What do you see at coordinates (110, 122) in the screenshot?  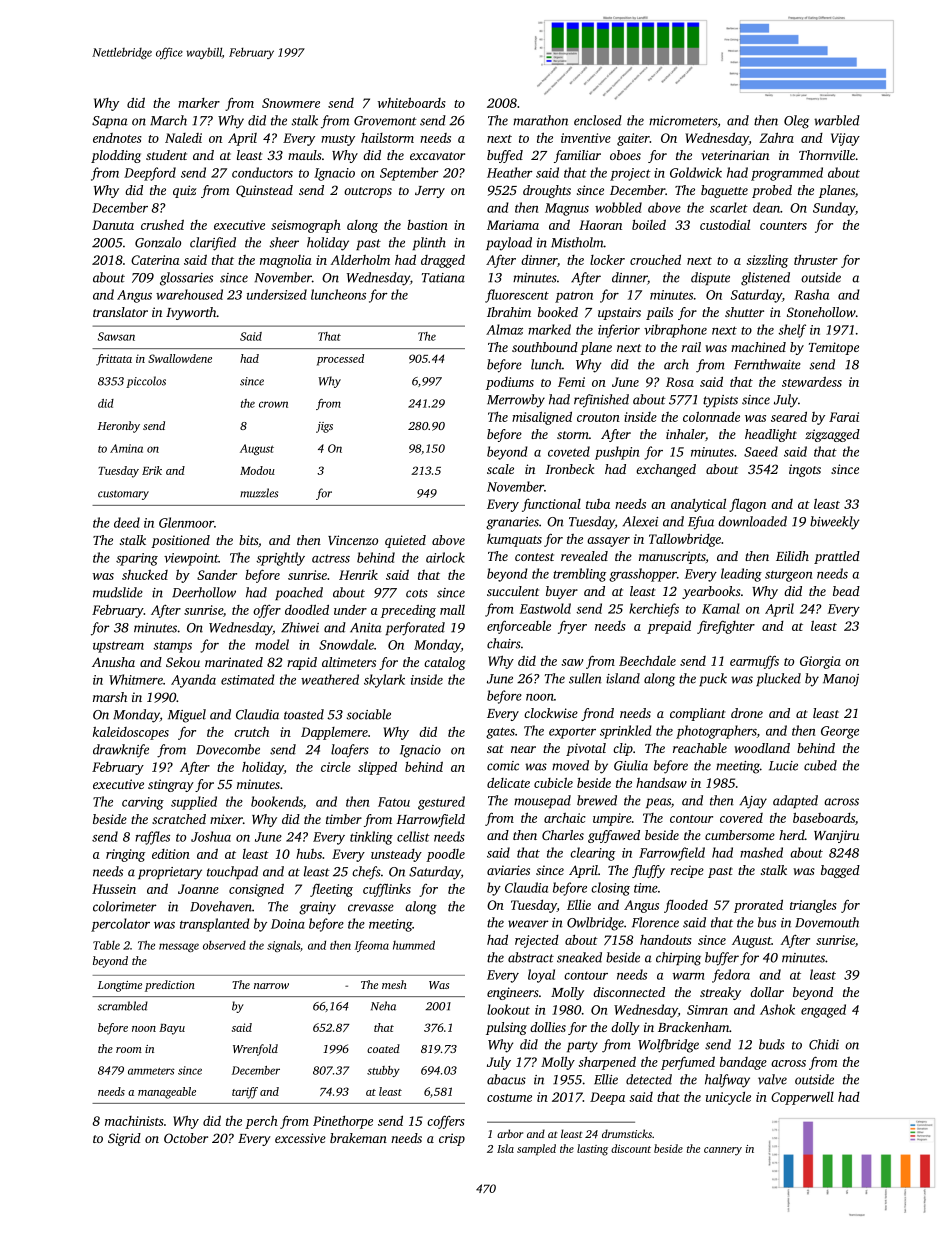 I see `Sapna` at bounding box center [110, 122].
